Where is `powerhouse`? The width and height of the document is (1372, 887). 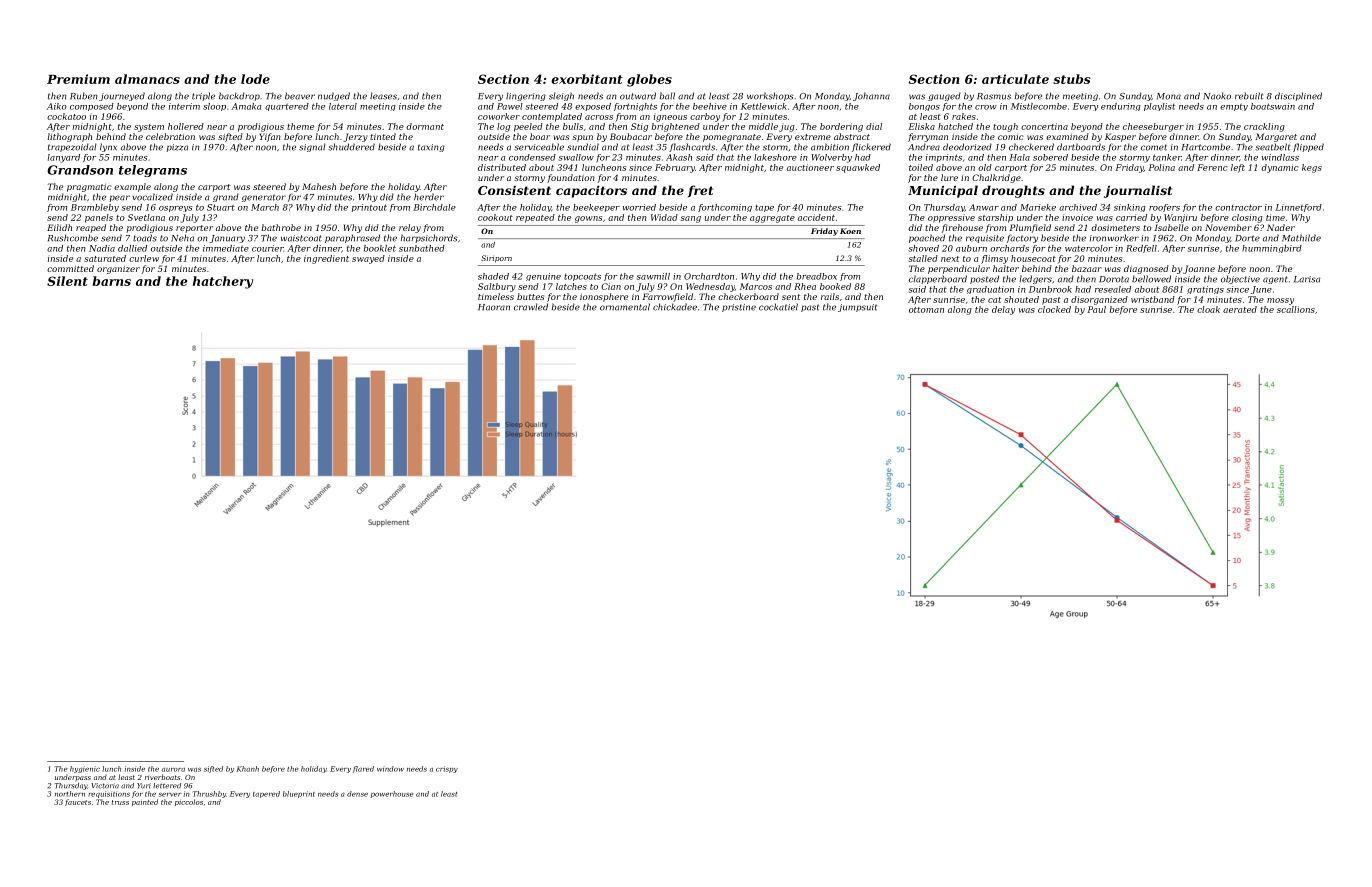 powerhouse is located at coordinates (392, 794).
